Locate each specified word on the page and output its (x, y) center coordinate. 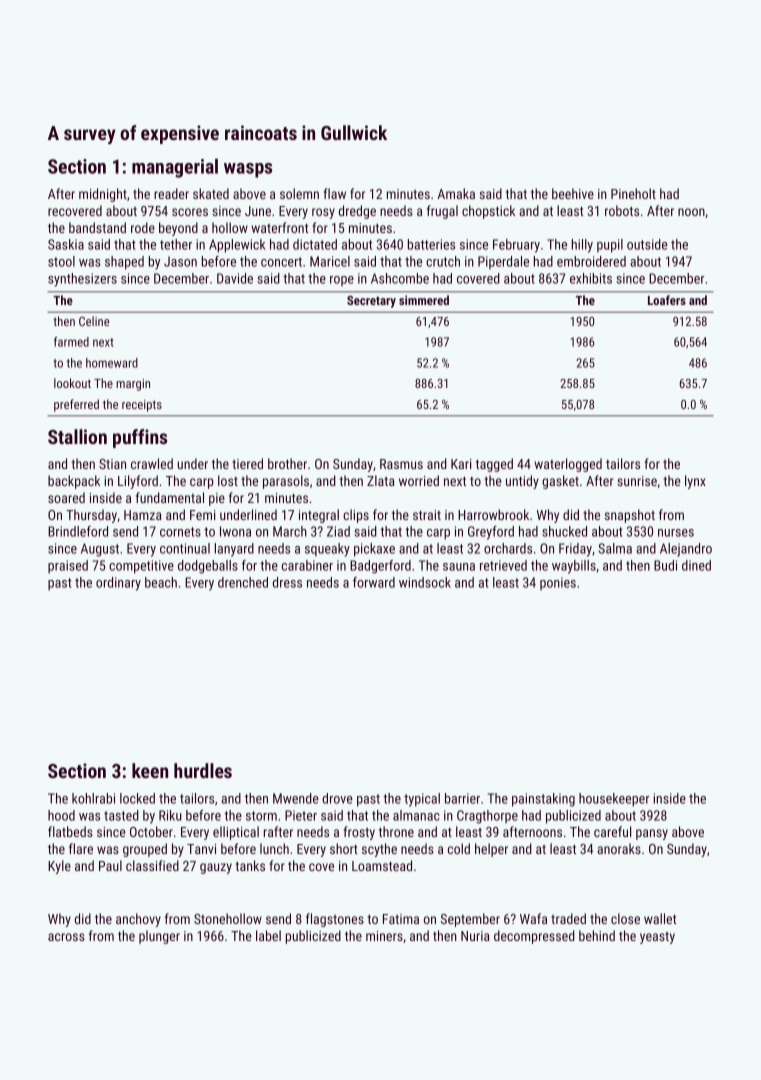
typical (422, 800)
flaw (335, 193)
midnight (103, 195)
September (470, 920)
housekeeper (614, 800)
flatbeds (70, 831)
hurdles (203, 770)
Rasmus (401, 464)
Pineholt (633, 193)
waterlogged (568, 465)
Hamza (143, 515)
